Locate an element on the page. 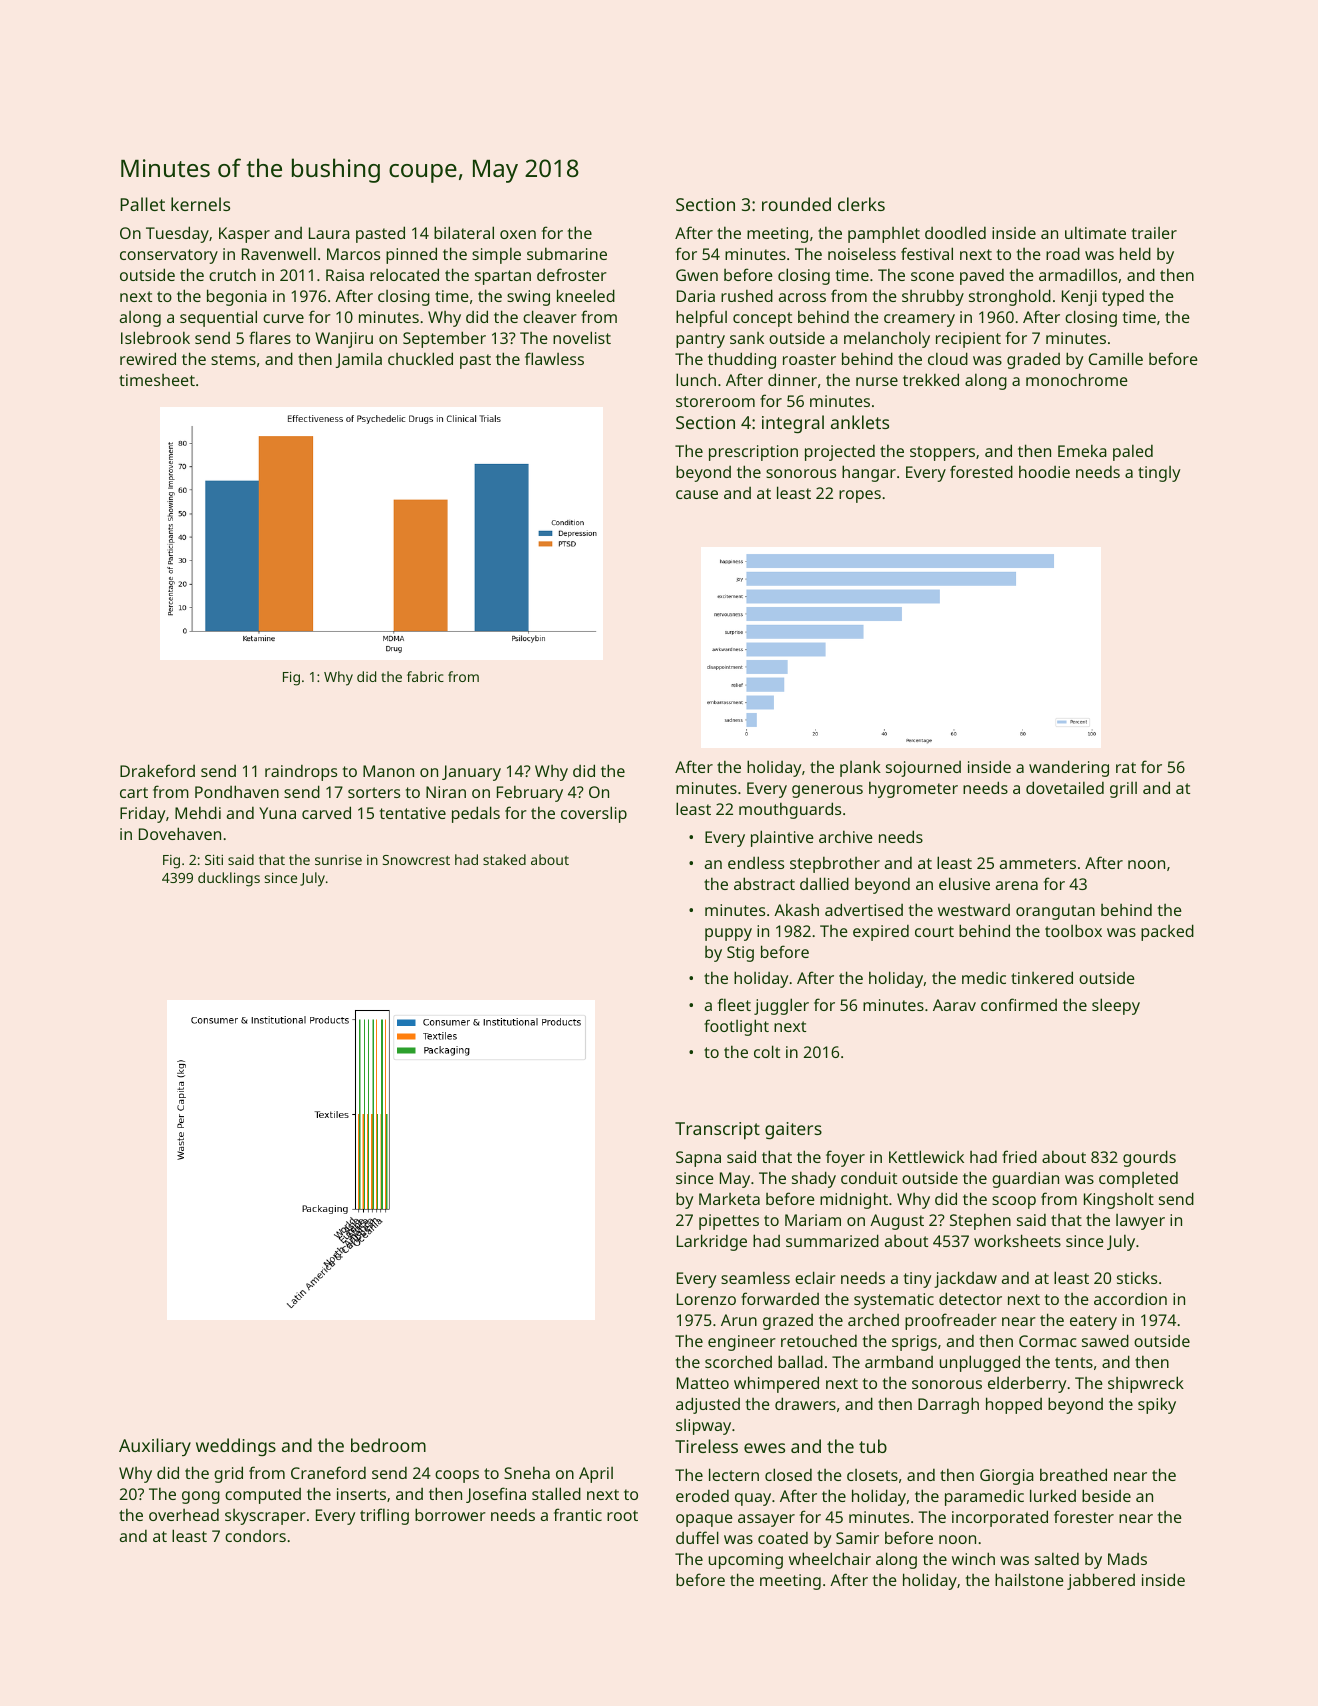 This page has width=1318, height=1706. packed is located at coordinates (1167, 932).
